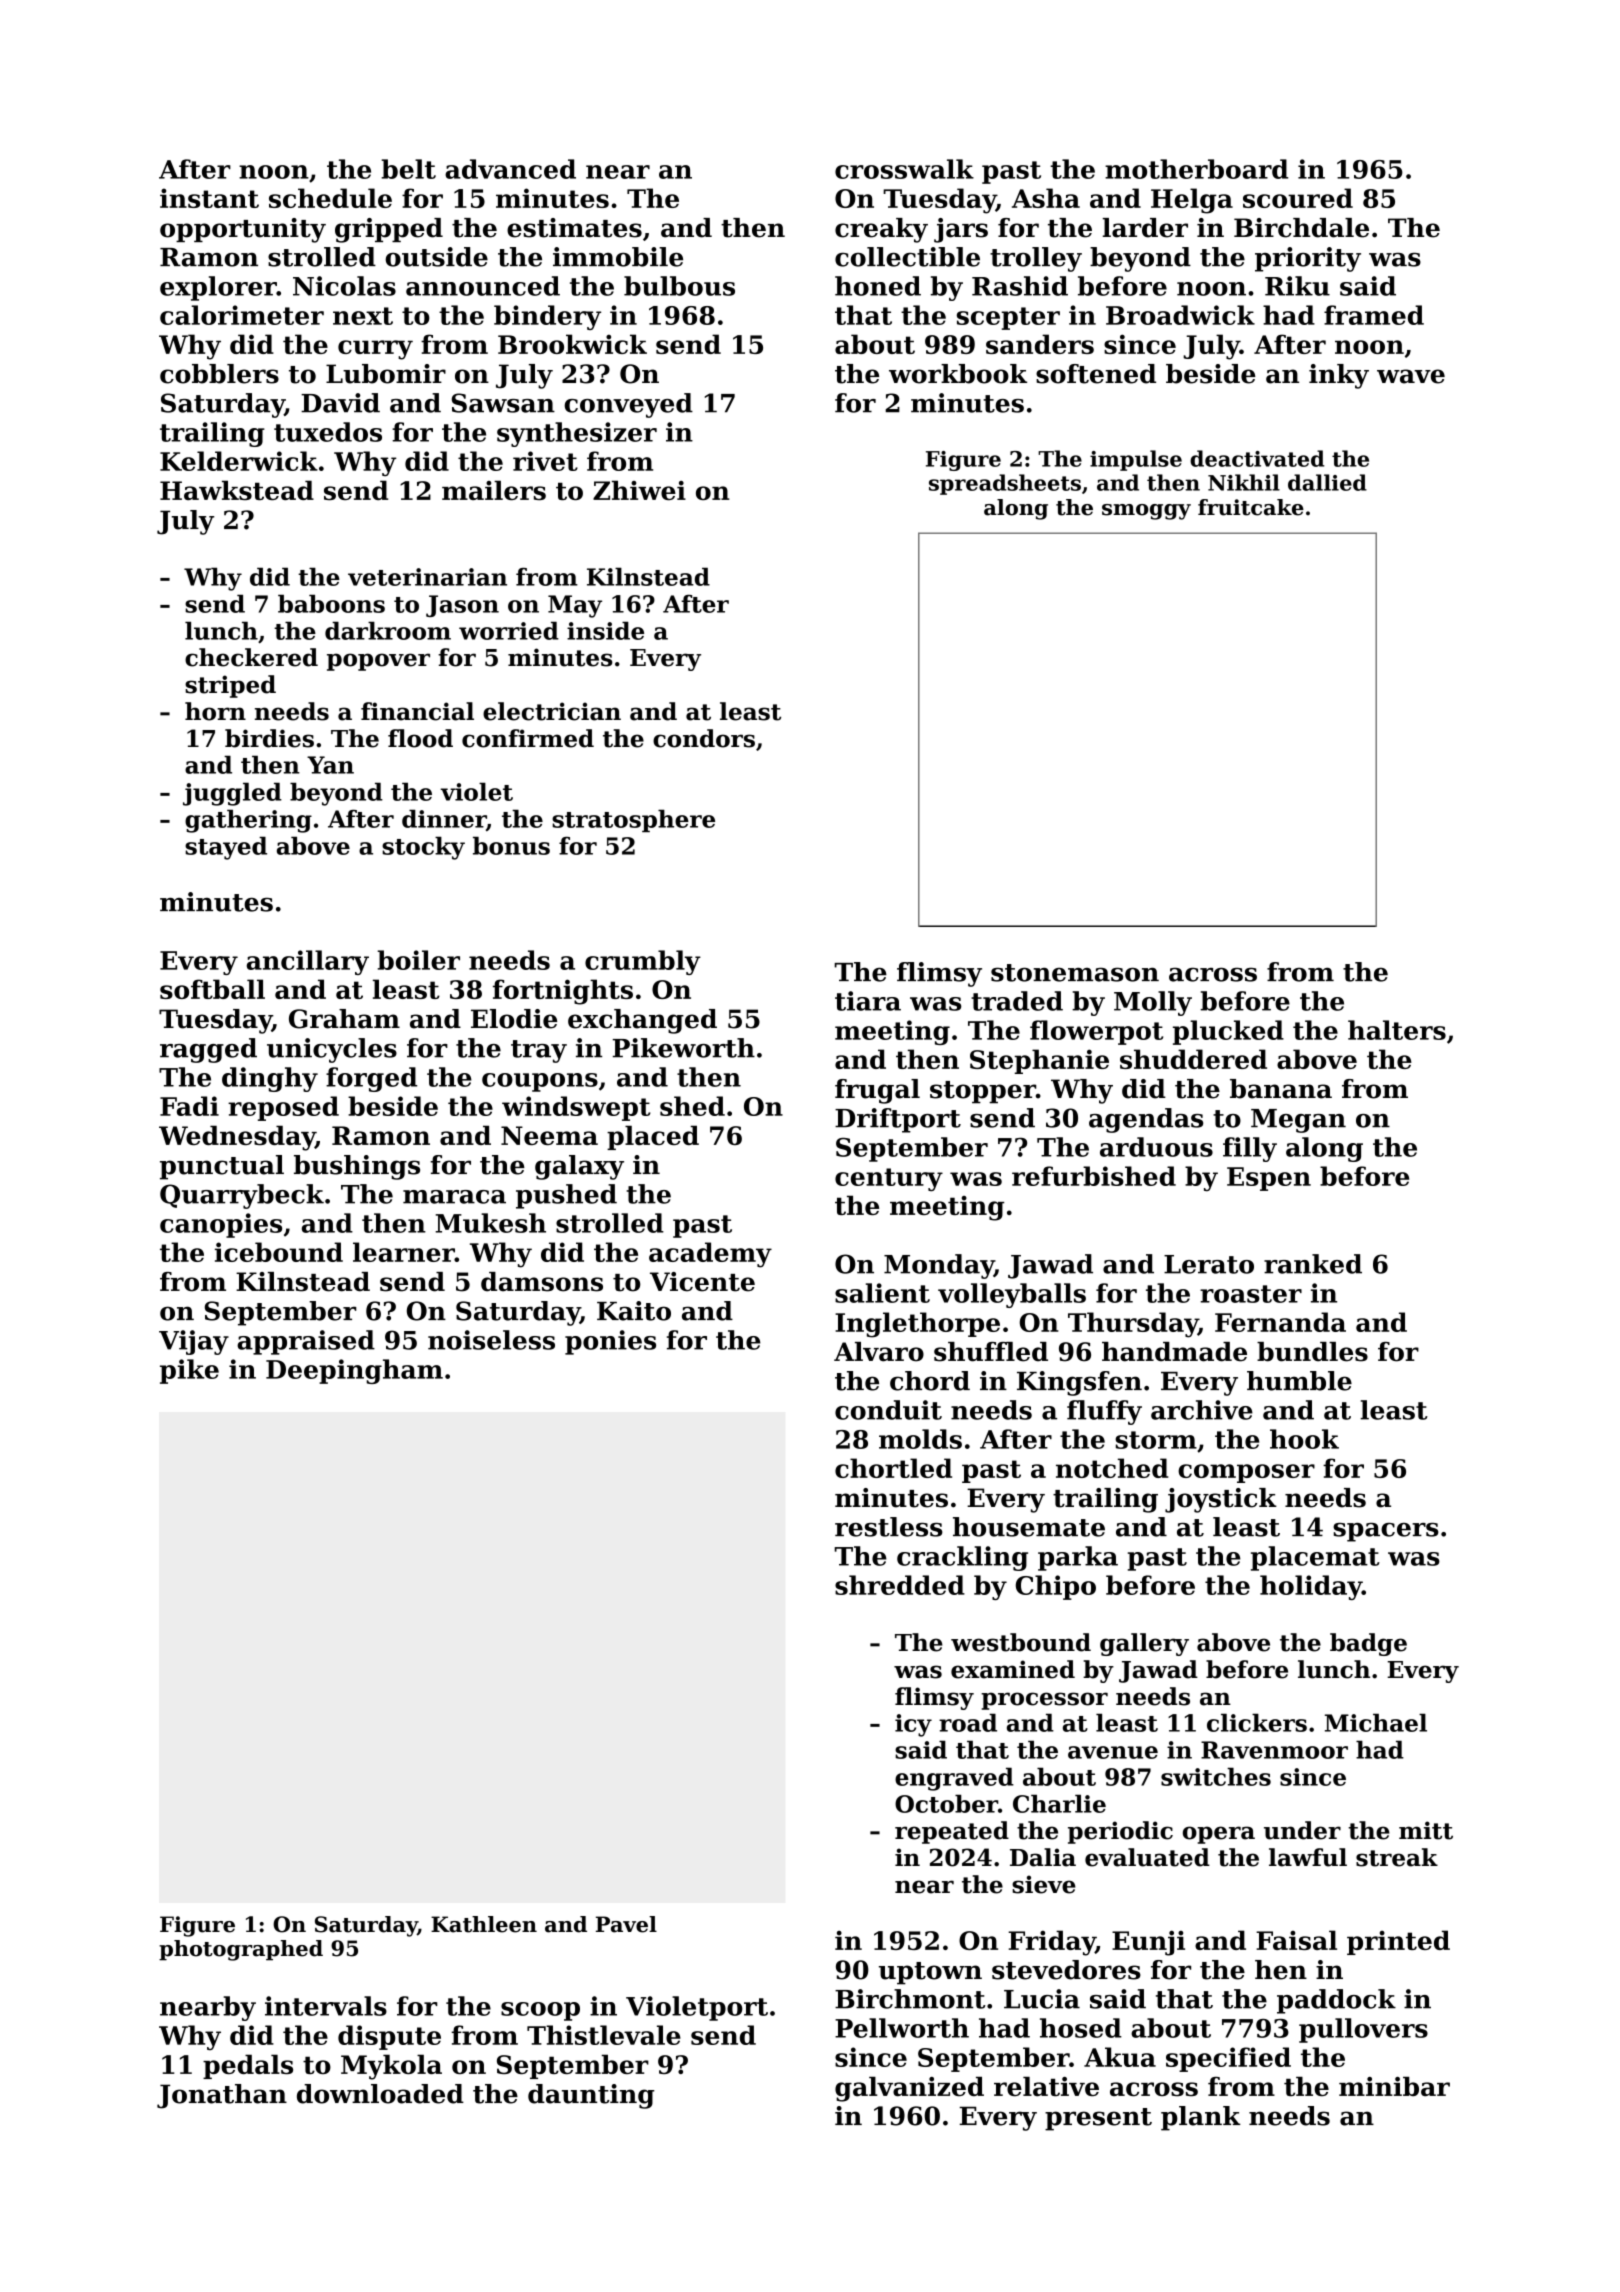 This document has height=2292, width=1620. Describe the element at coordinates (209, 198) in the document. I see `instant` at that location.
